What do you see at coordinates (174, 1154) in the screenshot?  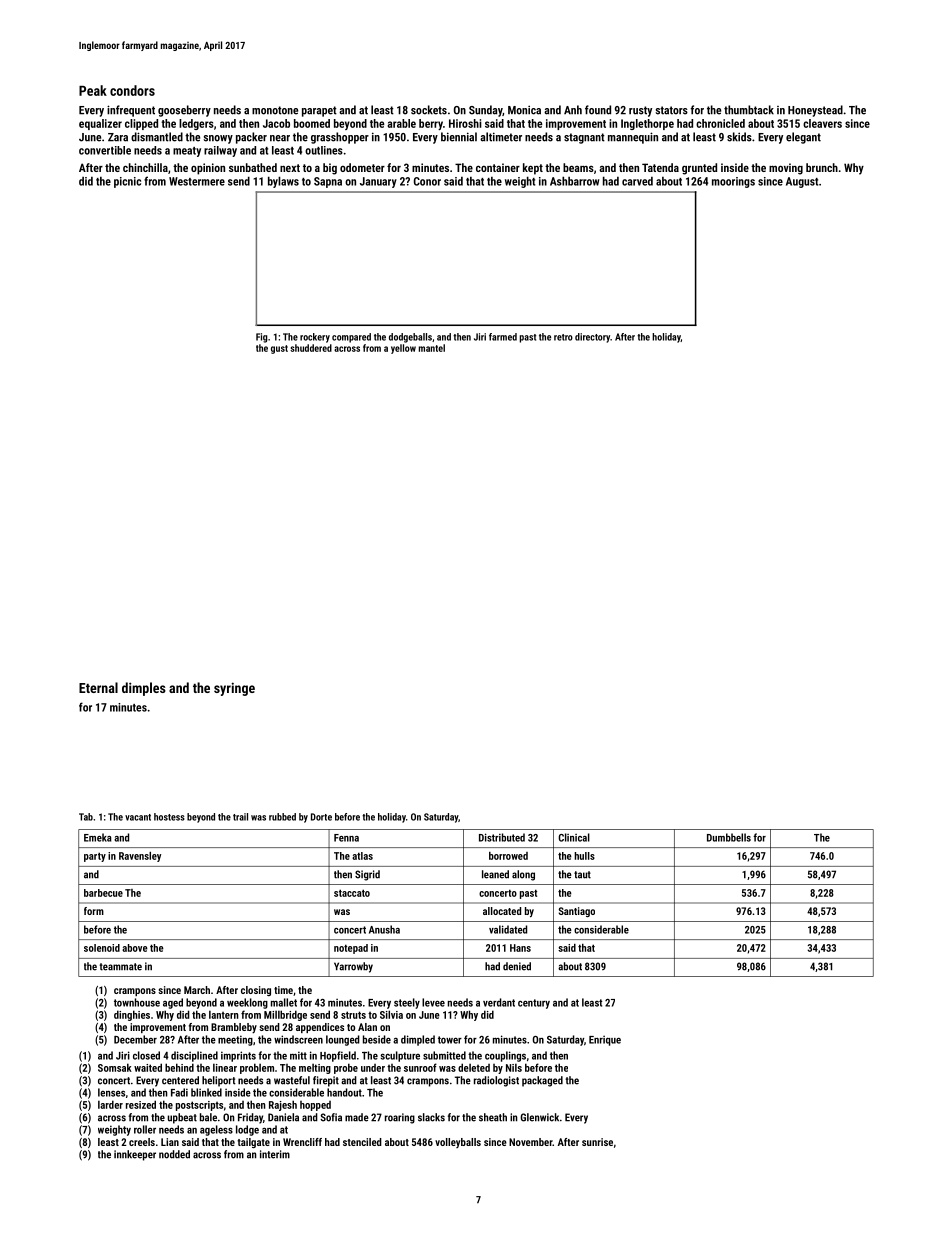 I see `nodded` at bounding box center [174, 1154].
